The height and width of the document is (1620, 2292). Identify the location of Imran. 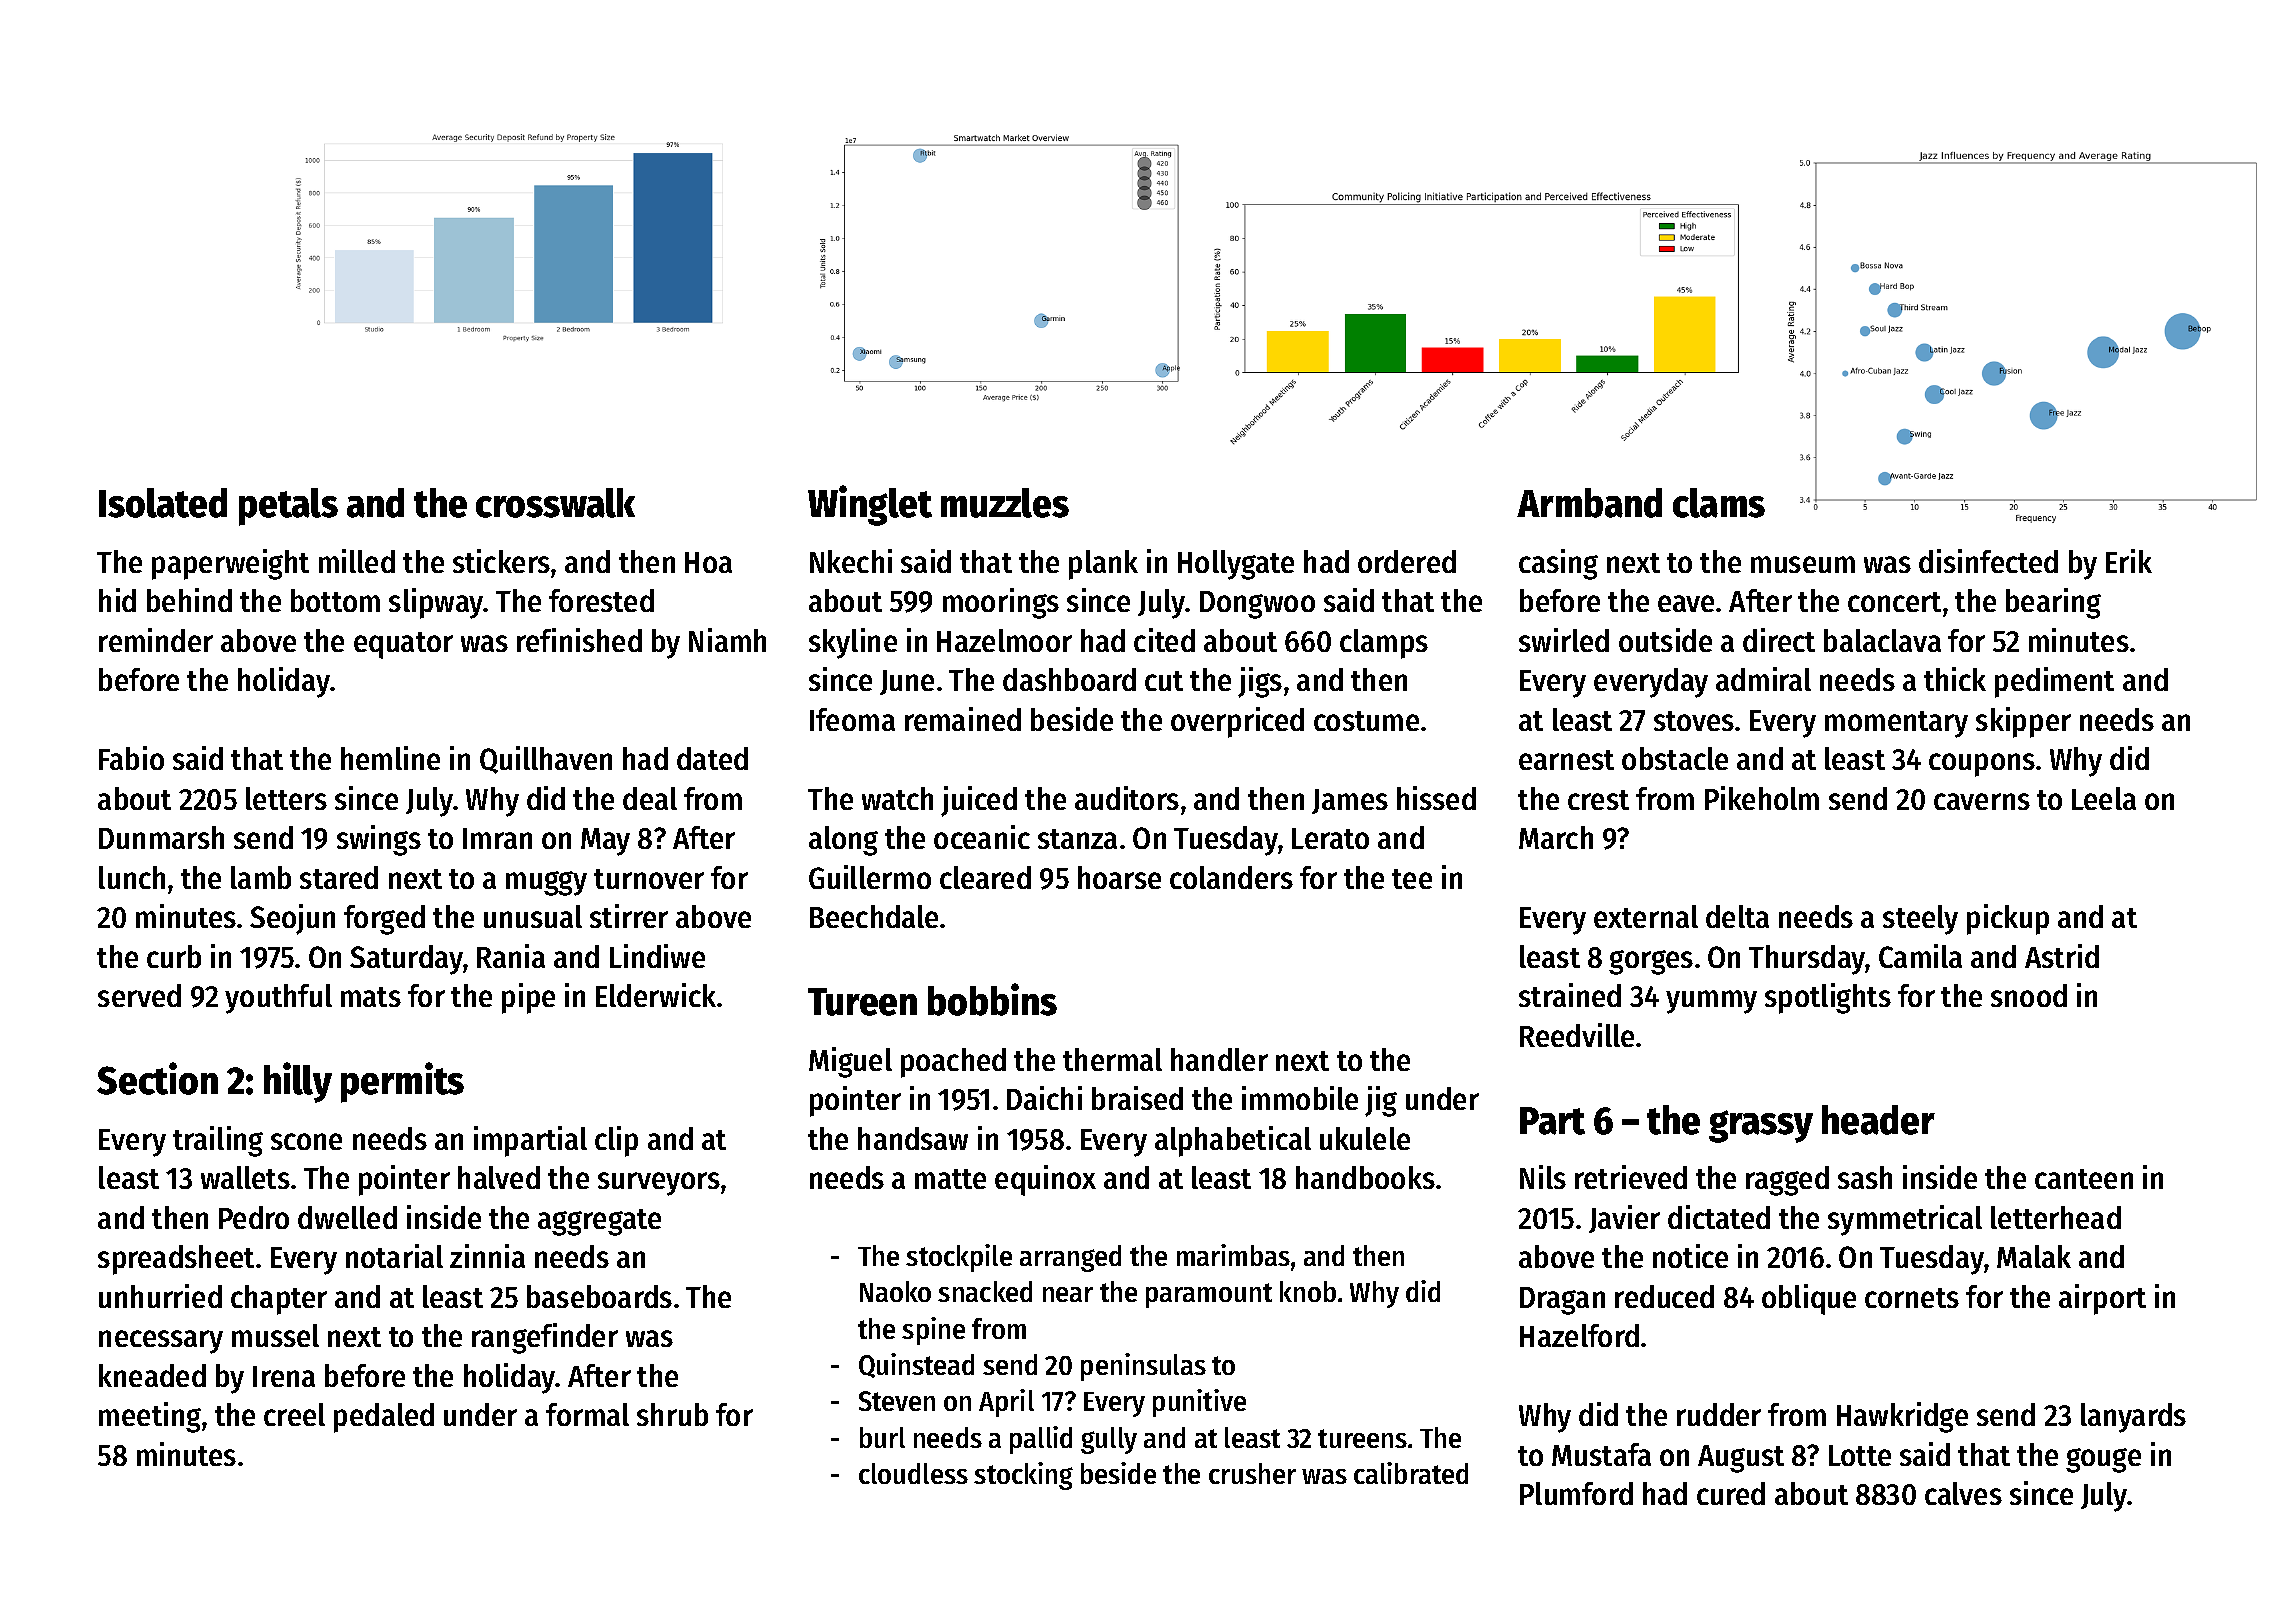
(497, 838).
